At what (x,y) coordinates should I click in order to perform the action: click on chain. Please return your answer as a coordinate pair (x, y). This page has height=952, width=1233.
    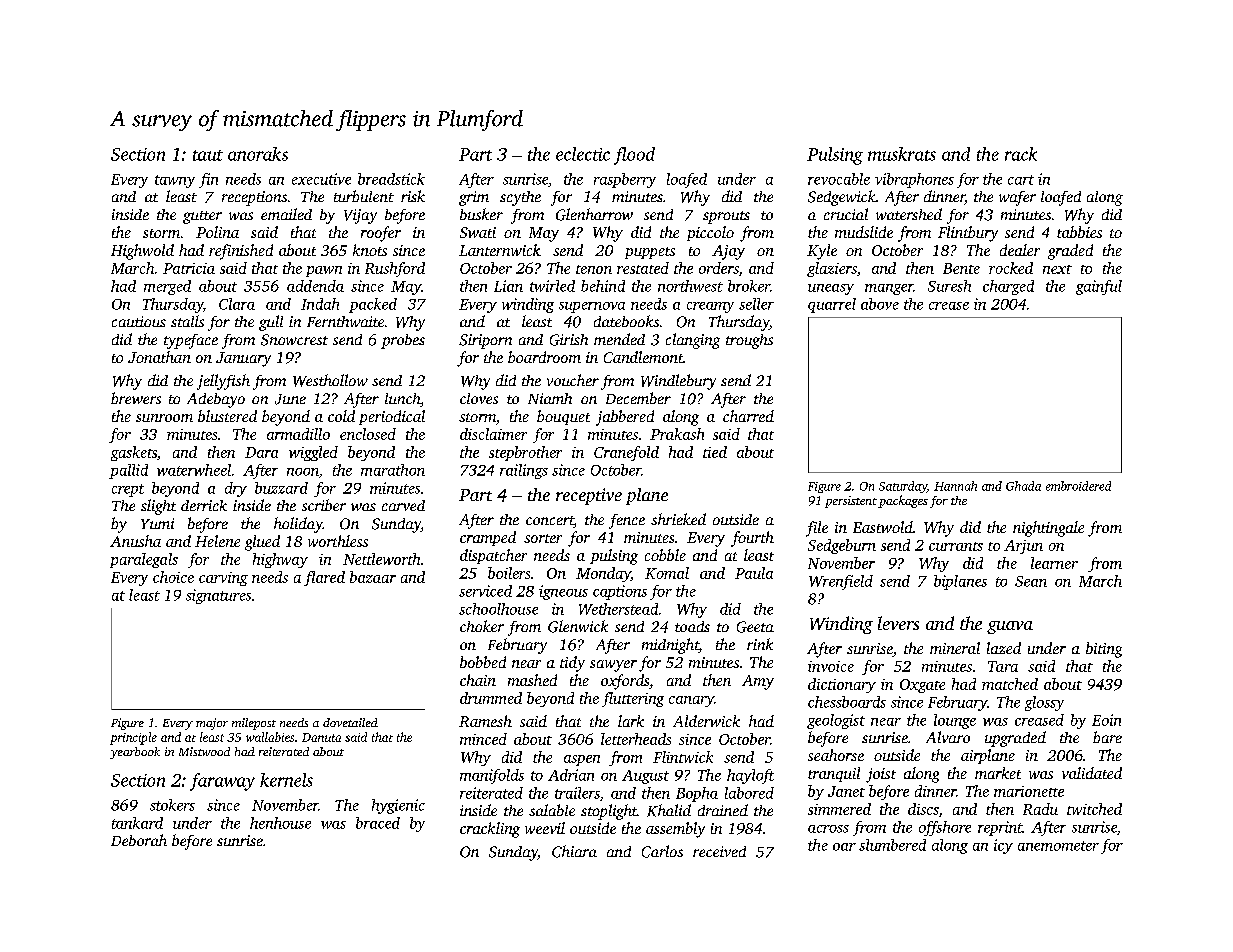
    Looking at the image, I should click on (478, 680).
